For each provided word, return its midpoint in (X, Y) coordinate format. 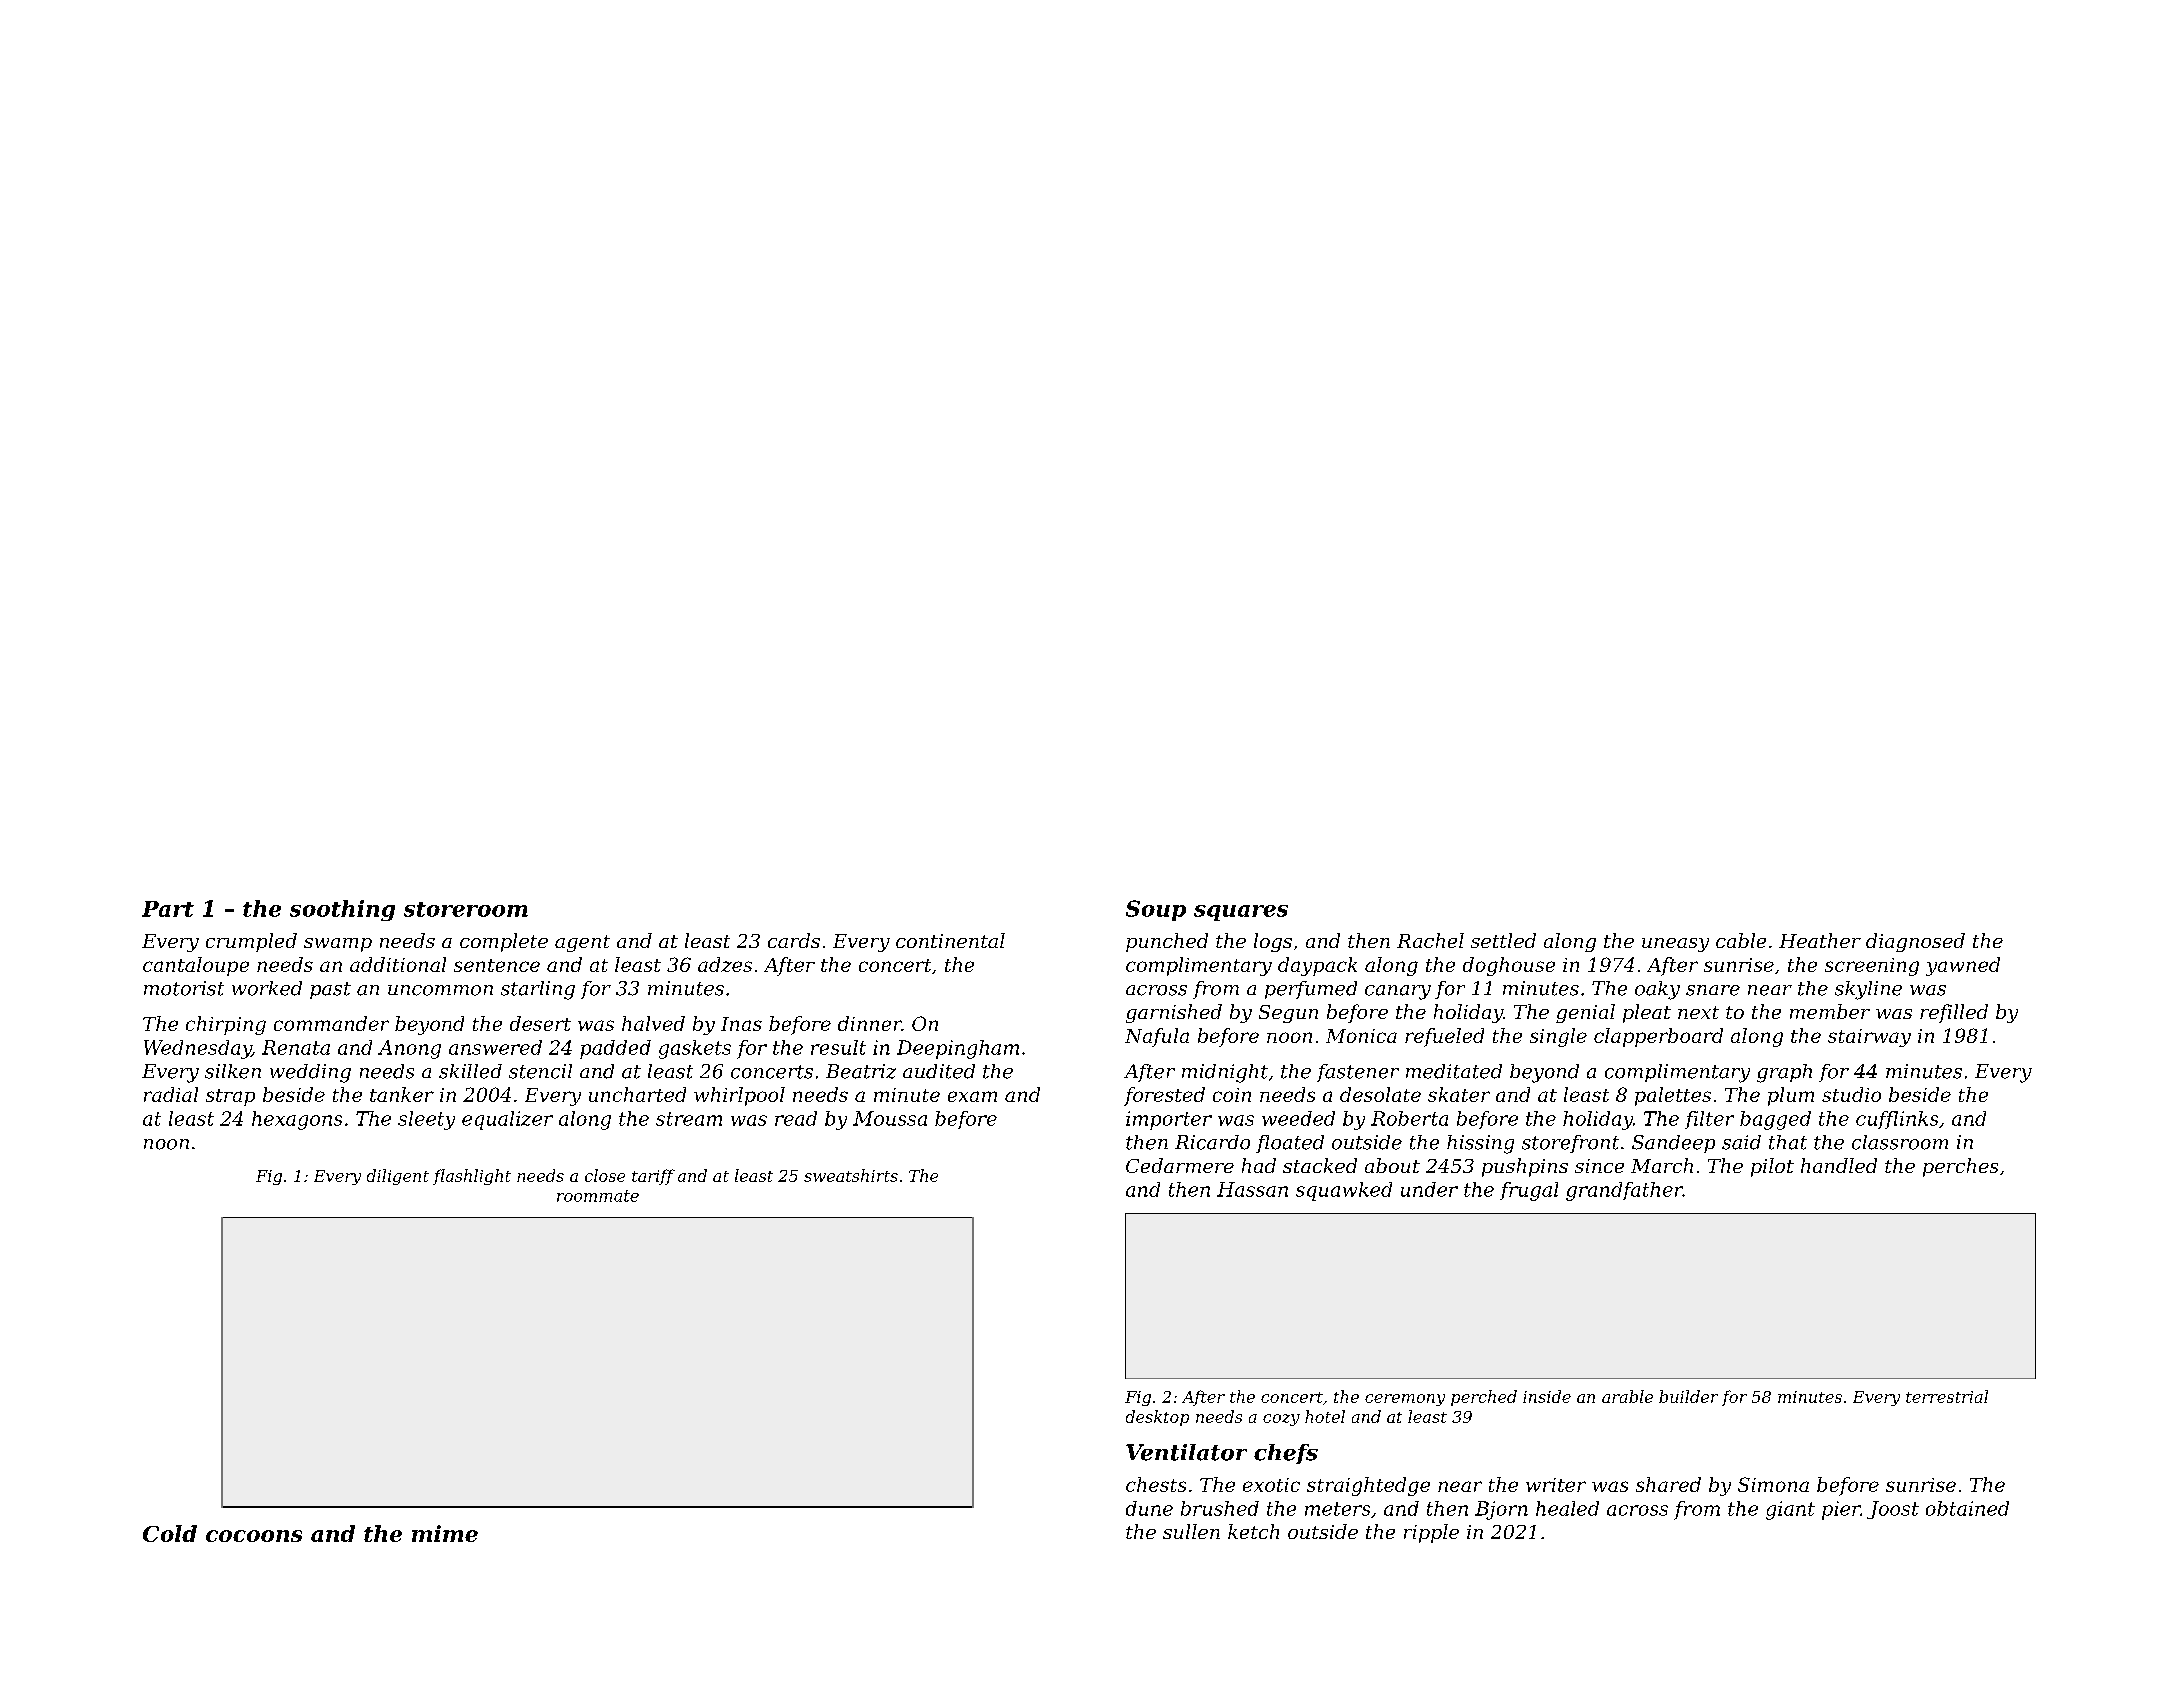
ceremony (1405, 1400)
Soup (1156, 910)
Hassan (1252, 1189)
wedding (310, 1073)
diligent (398, 1177)
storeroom (466, 909)
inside (1547, 1396)
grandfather (1624, 1191)
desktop (1157, 1418)
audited (939, 1071)
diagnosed (1915, 942)
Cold (170, 1533)
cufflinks (1897, 1120)
